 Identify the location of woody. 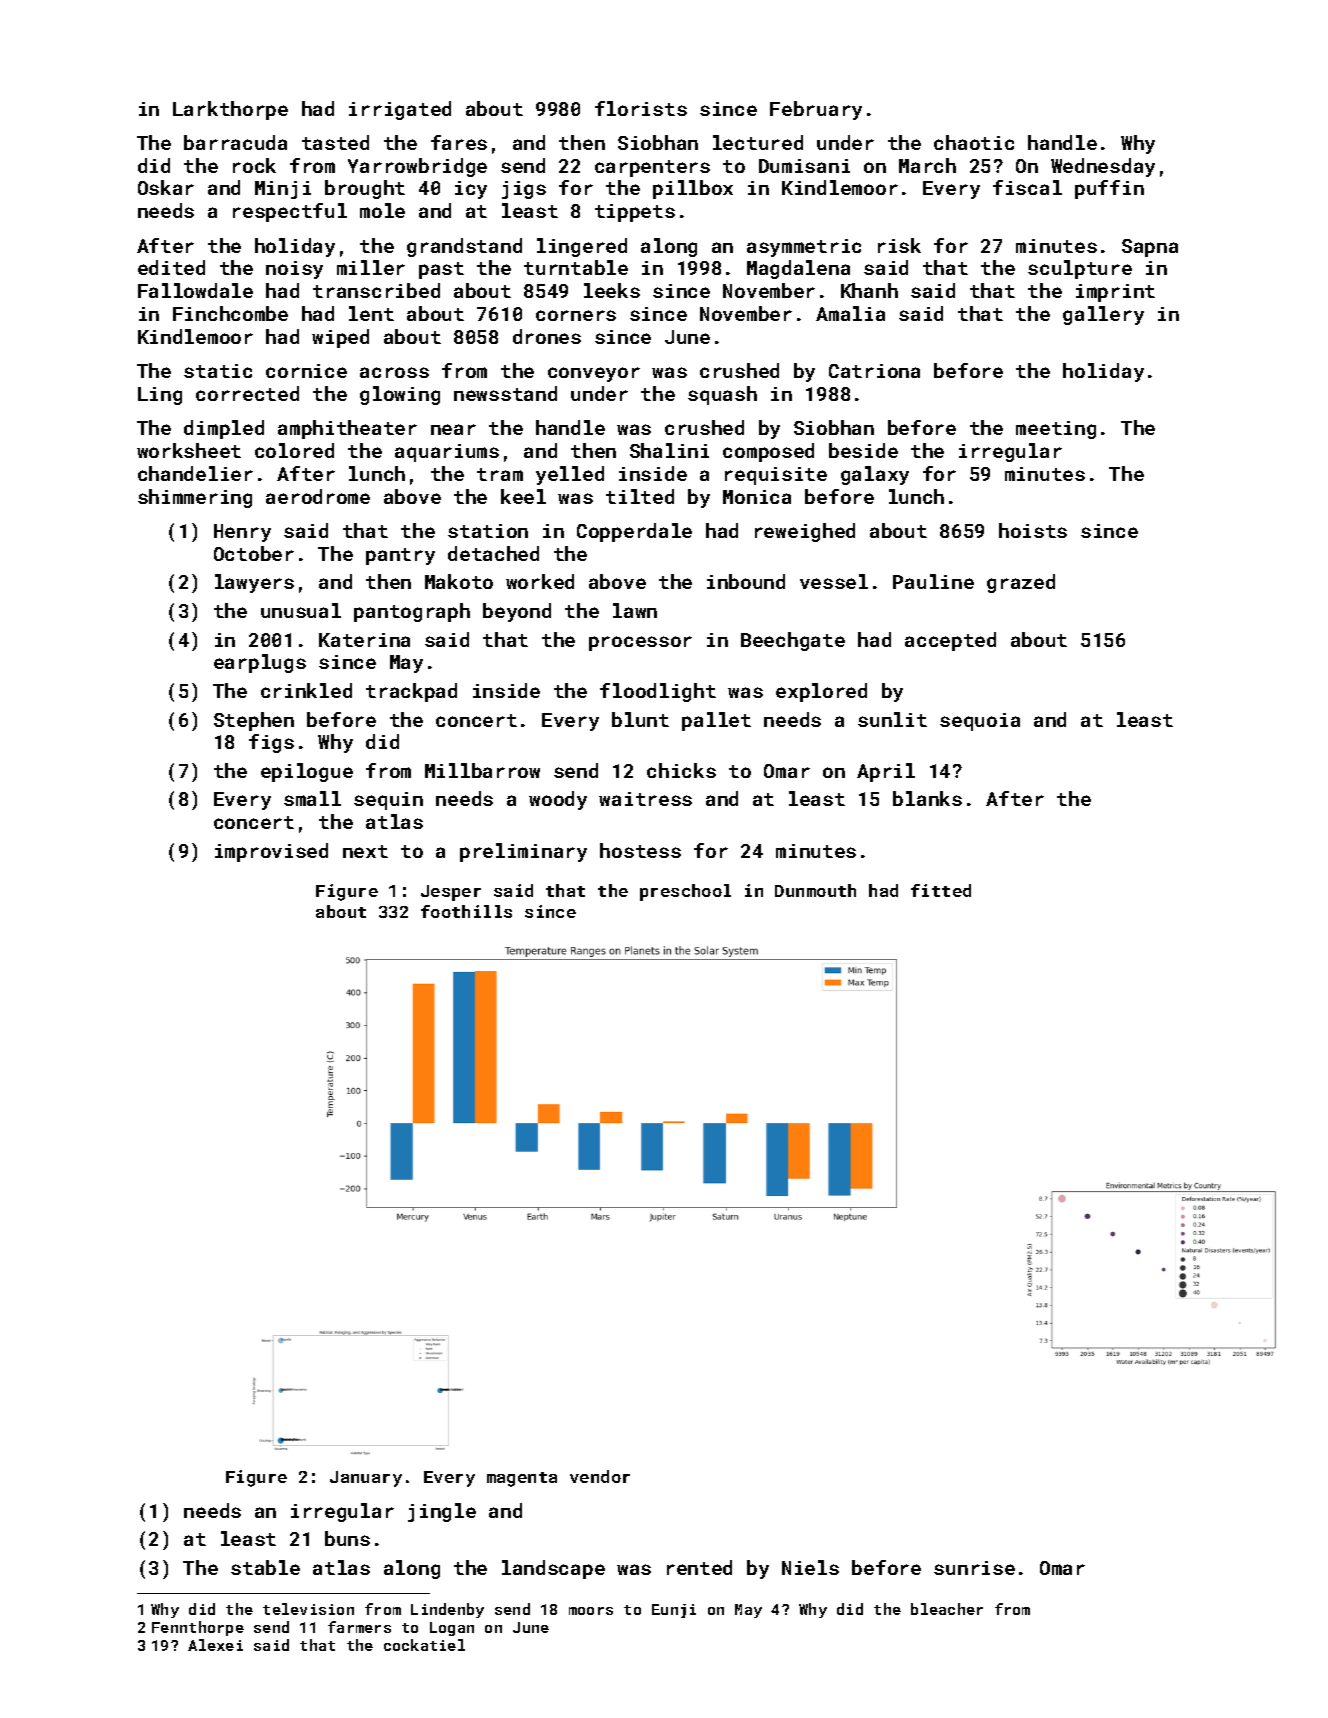
(558, 800).
